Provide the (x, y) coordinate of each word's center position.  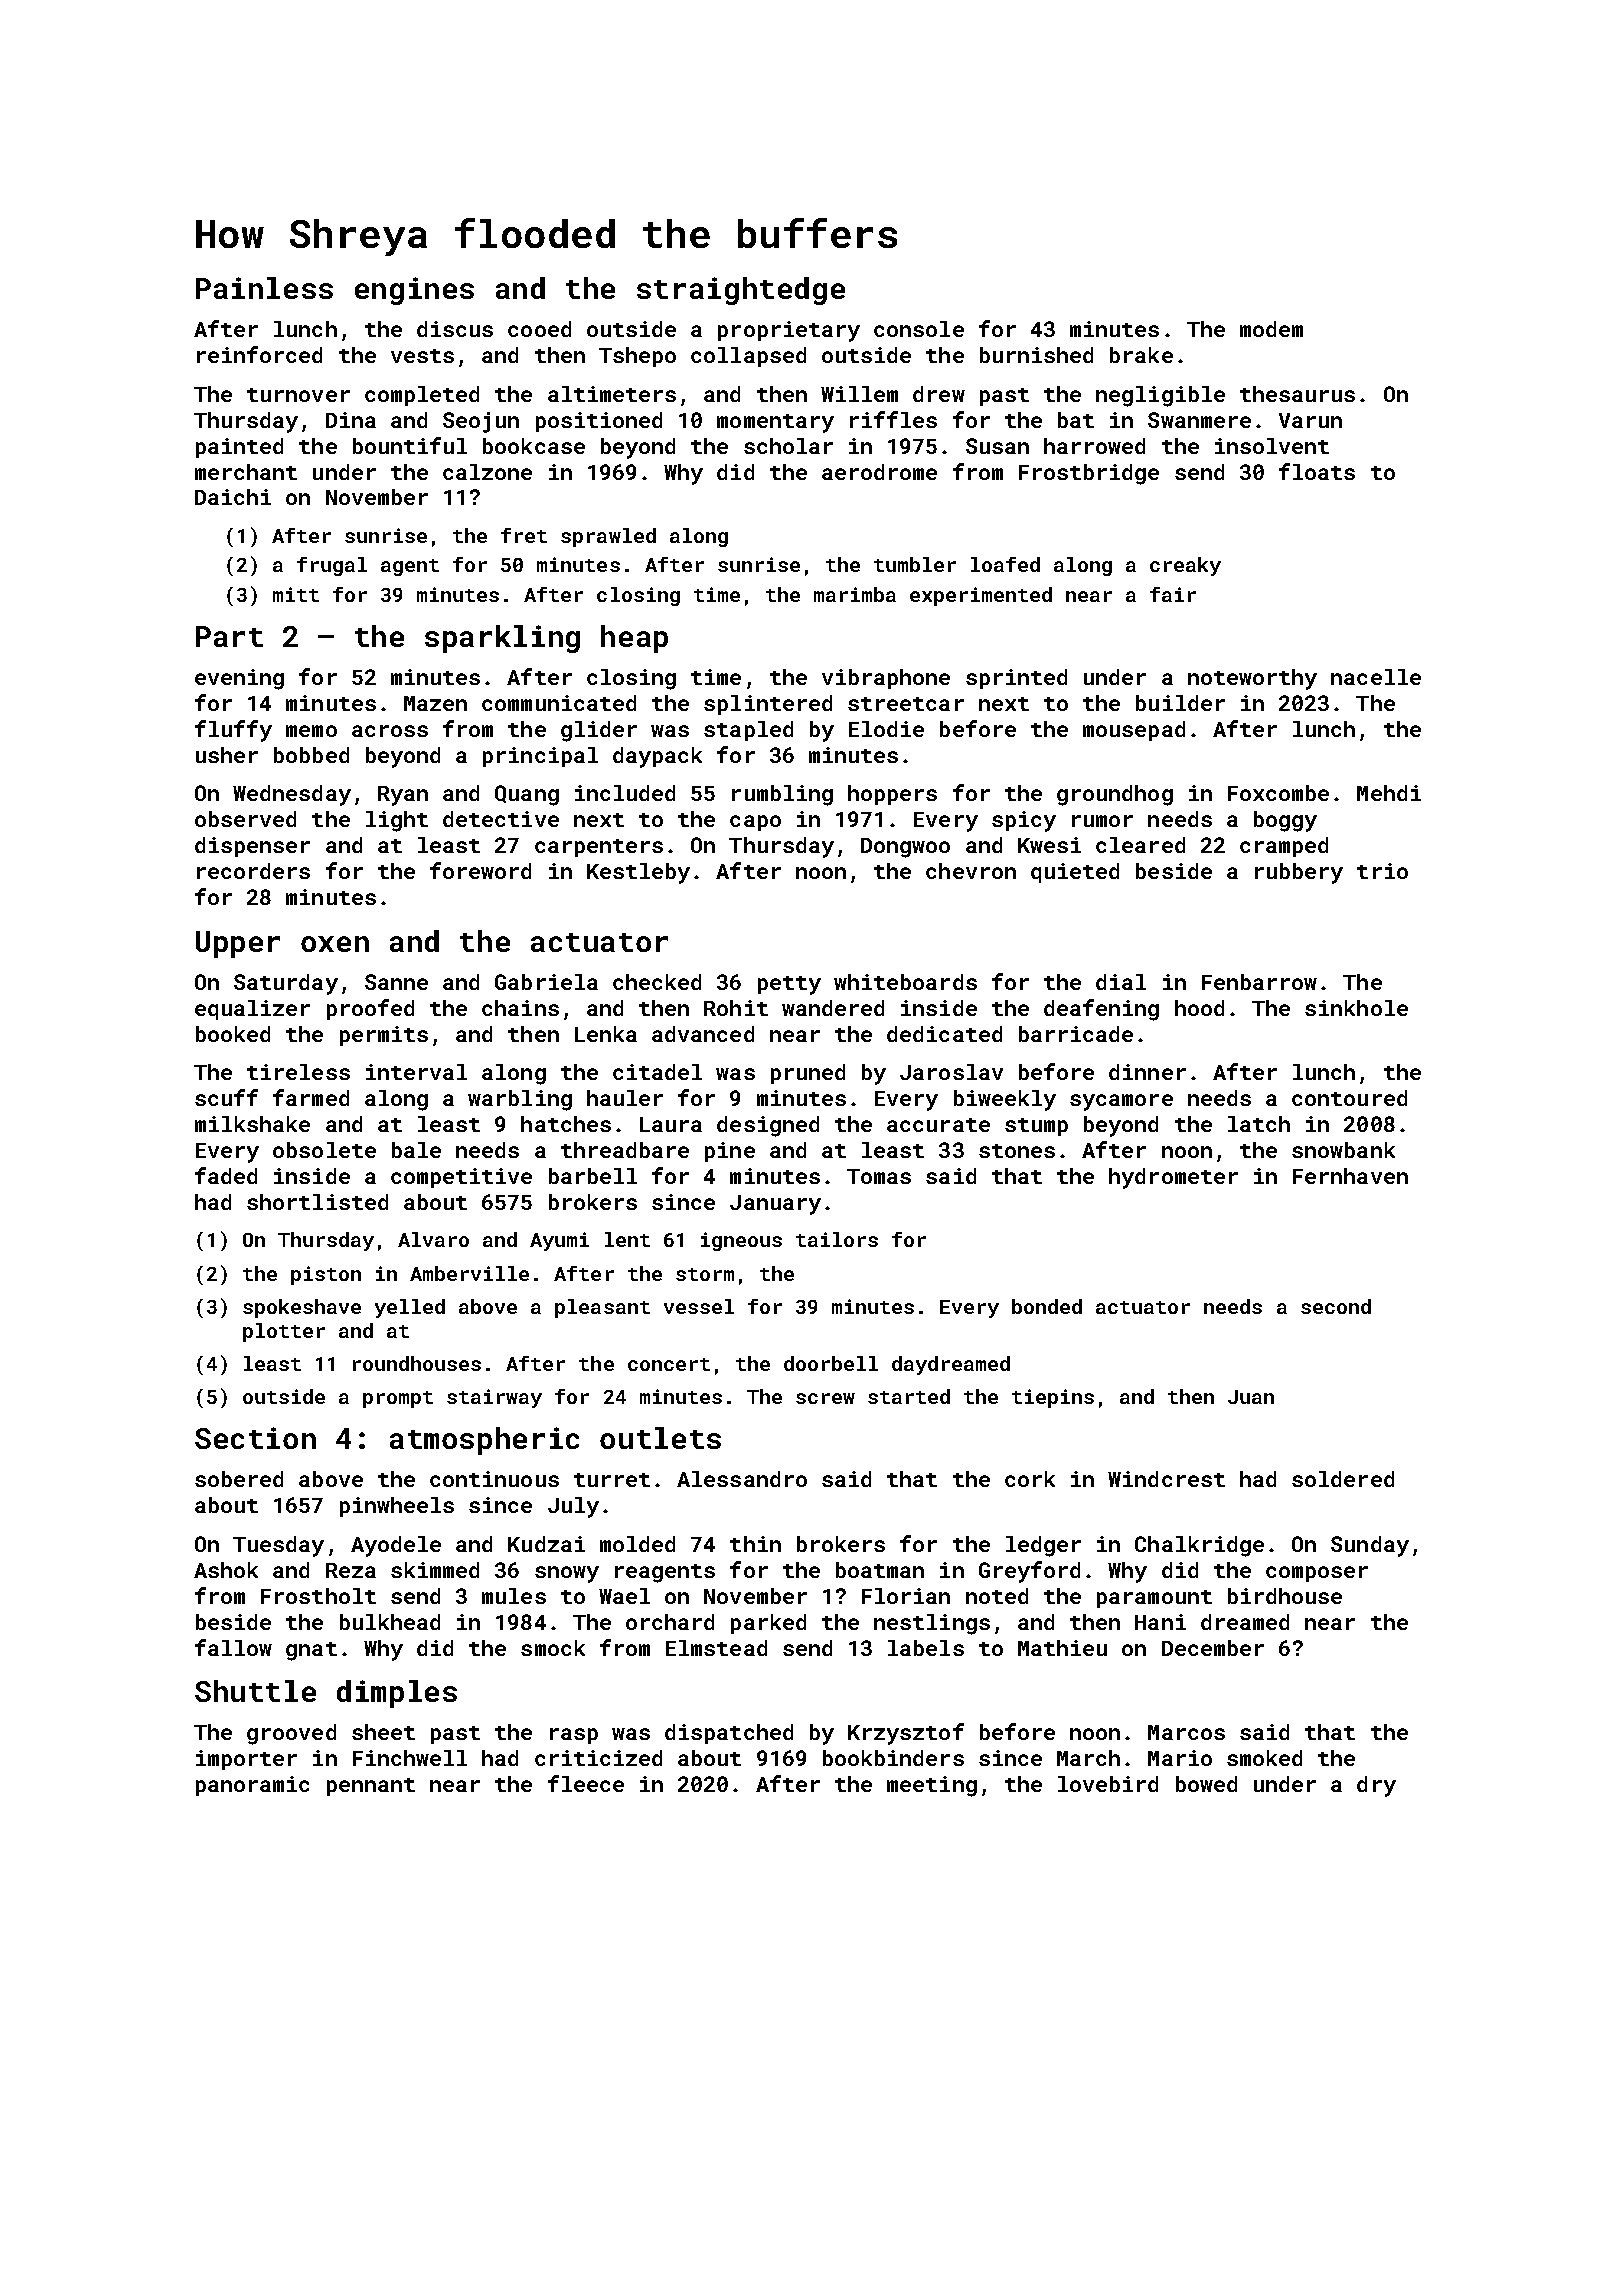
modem (1271, 329)
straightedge (741, 291)
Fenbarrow (1259, 982)
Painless (264, 288)
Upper (238, 944)
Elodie (886, 729)
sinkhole (1356, 1008)
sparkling (502, 639)
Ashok (226, 1570)
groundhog (1115, 795)
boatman (880, 1570)
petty (789, 985)
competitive (461, 1178)
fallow (233, 1647)
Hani (1160, 1622)
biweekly (1005, 1100)
